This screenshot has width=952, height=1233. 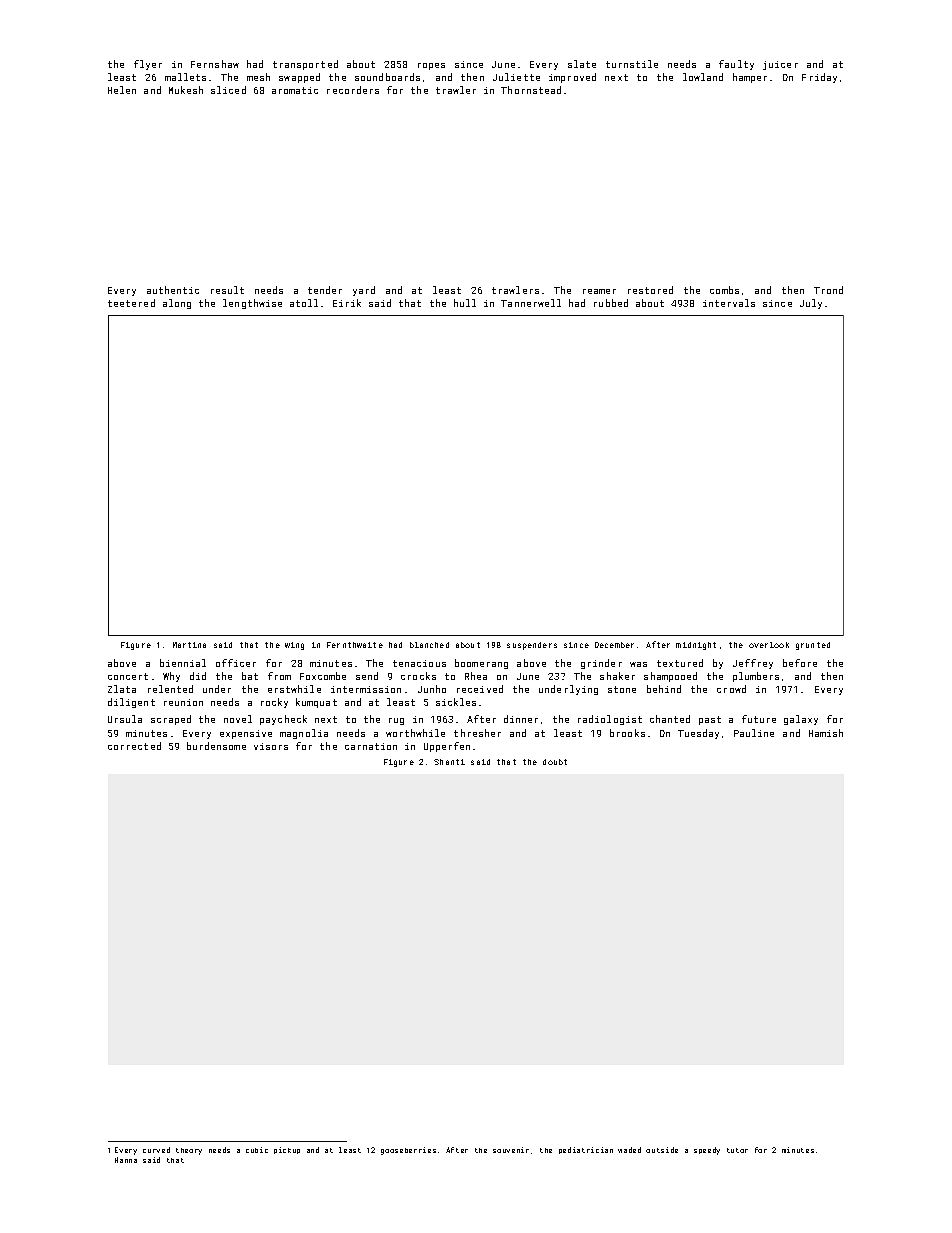 What do you see at coordinates (364, 291) in the screenshot?
I see `yard` at bounding box center [364, 291].
